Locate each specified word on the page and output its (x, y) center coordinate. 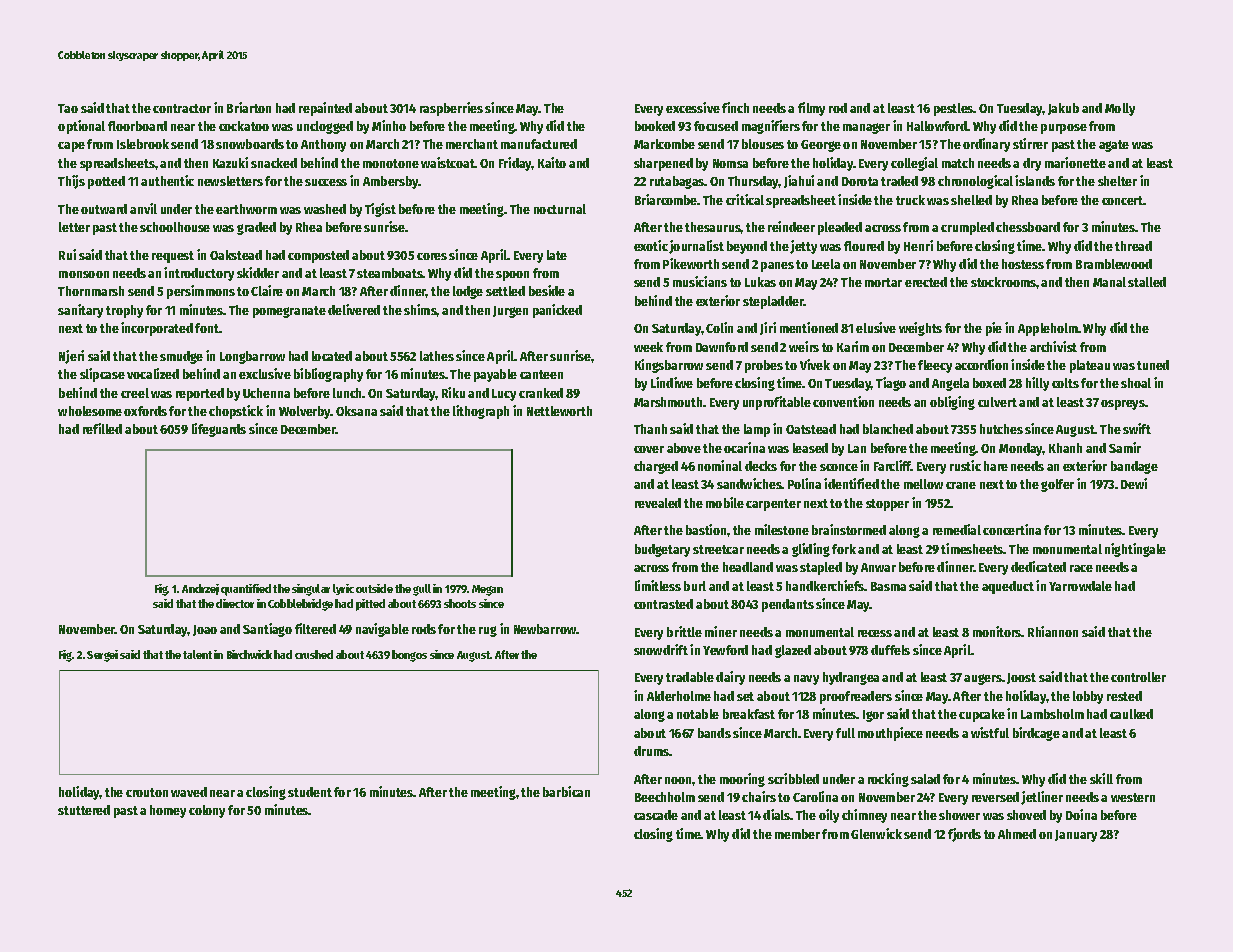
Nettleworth (559, 411)
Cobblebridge (300, 605)
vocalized (153, 373)
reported (200, 394)
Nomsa (730, 163)
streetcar (718, 549)
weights (920, 329)
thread (1133, 246)
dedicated (1038, 566)
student (310, 792)
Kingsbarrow (669, 366)
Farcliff (893, 465)
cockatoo (244, 126)
